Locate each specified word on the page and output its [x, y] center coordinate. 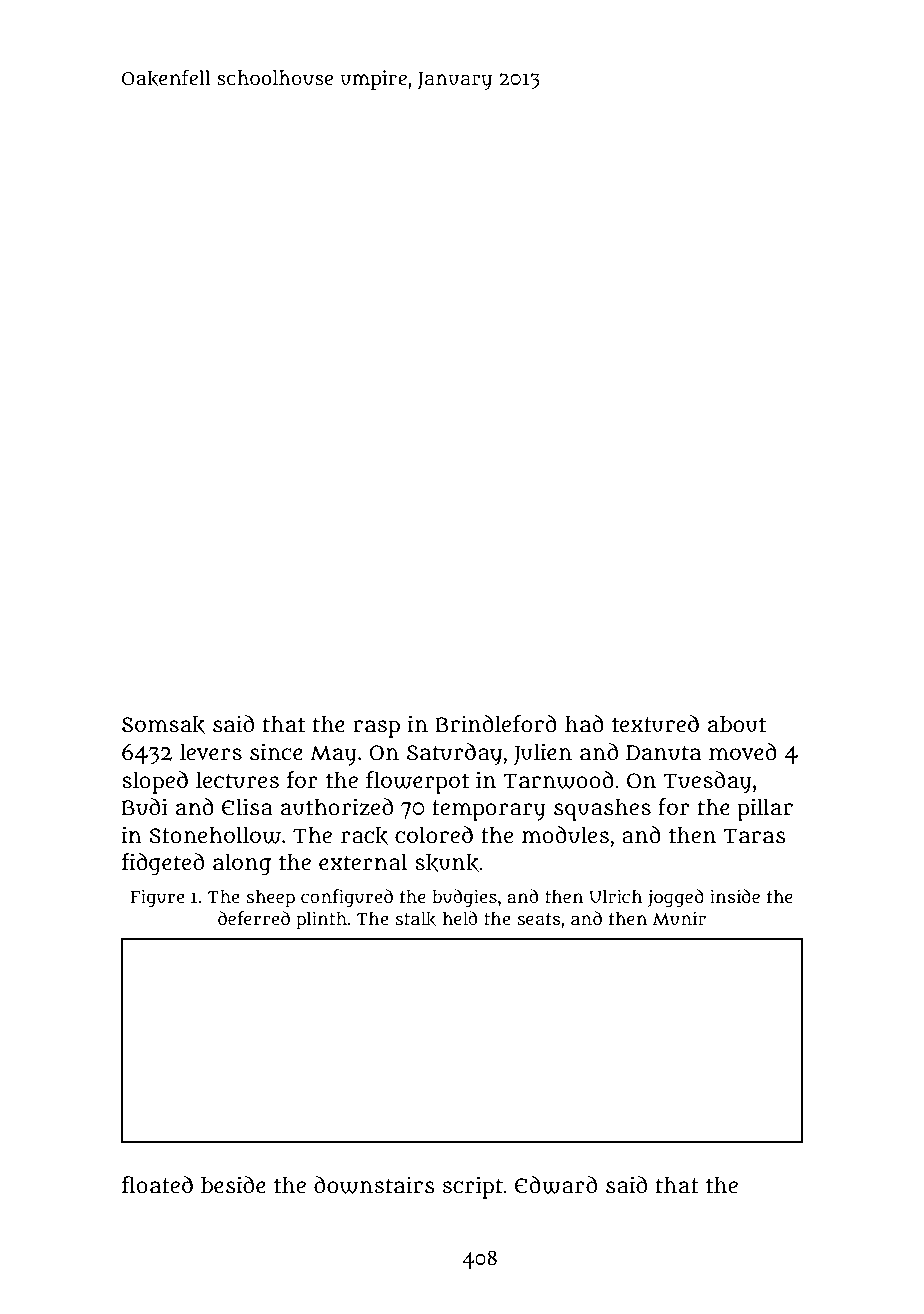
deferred [254, 918]
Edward [556, 1185]
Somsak [163, 725]
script [473, 1187]
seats [539, 919]
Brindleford [496, 724]
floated [157, 1185]
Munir [679, 919]
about [737, 724]
